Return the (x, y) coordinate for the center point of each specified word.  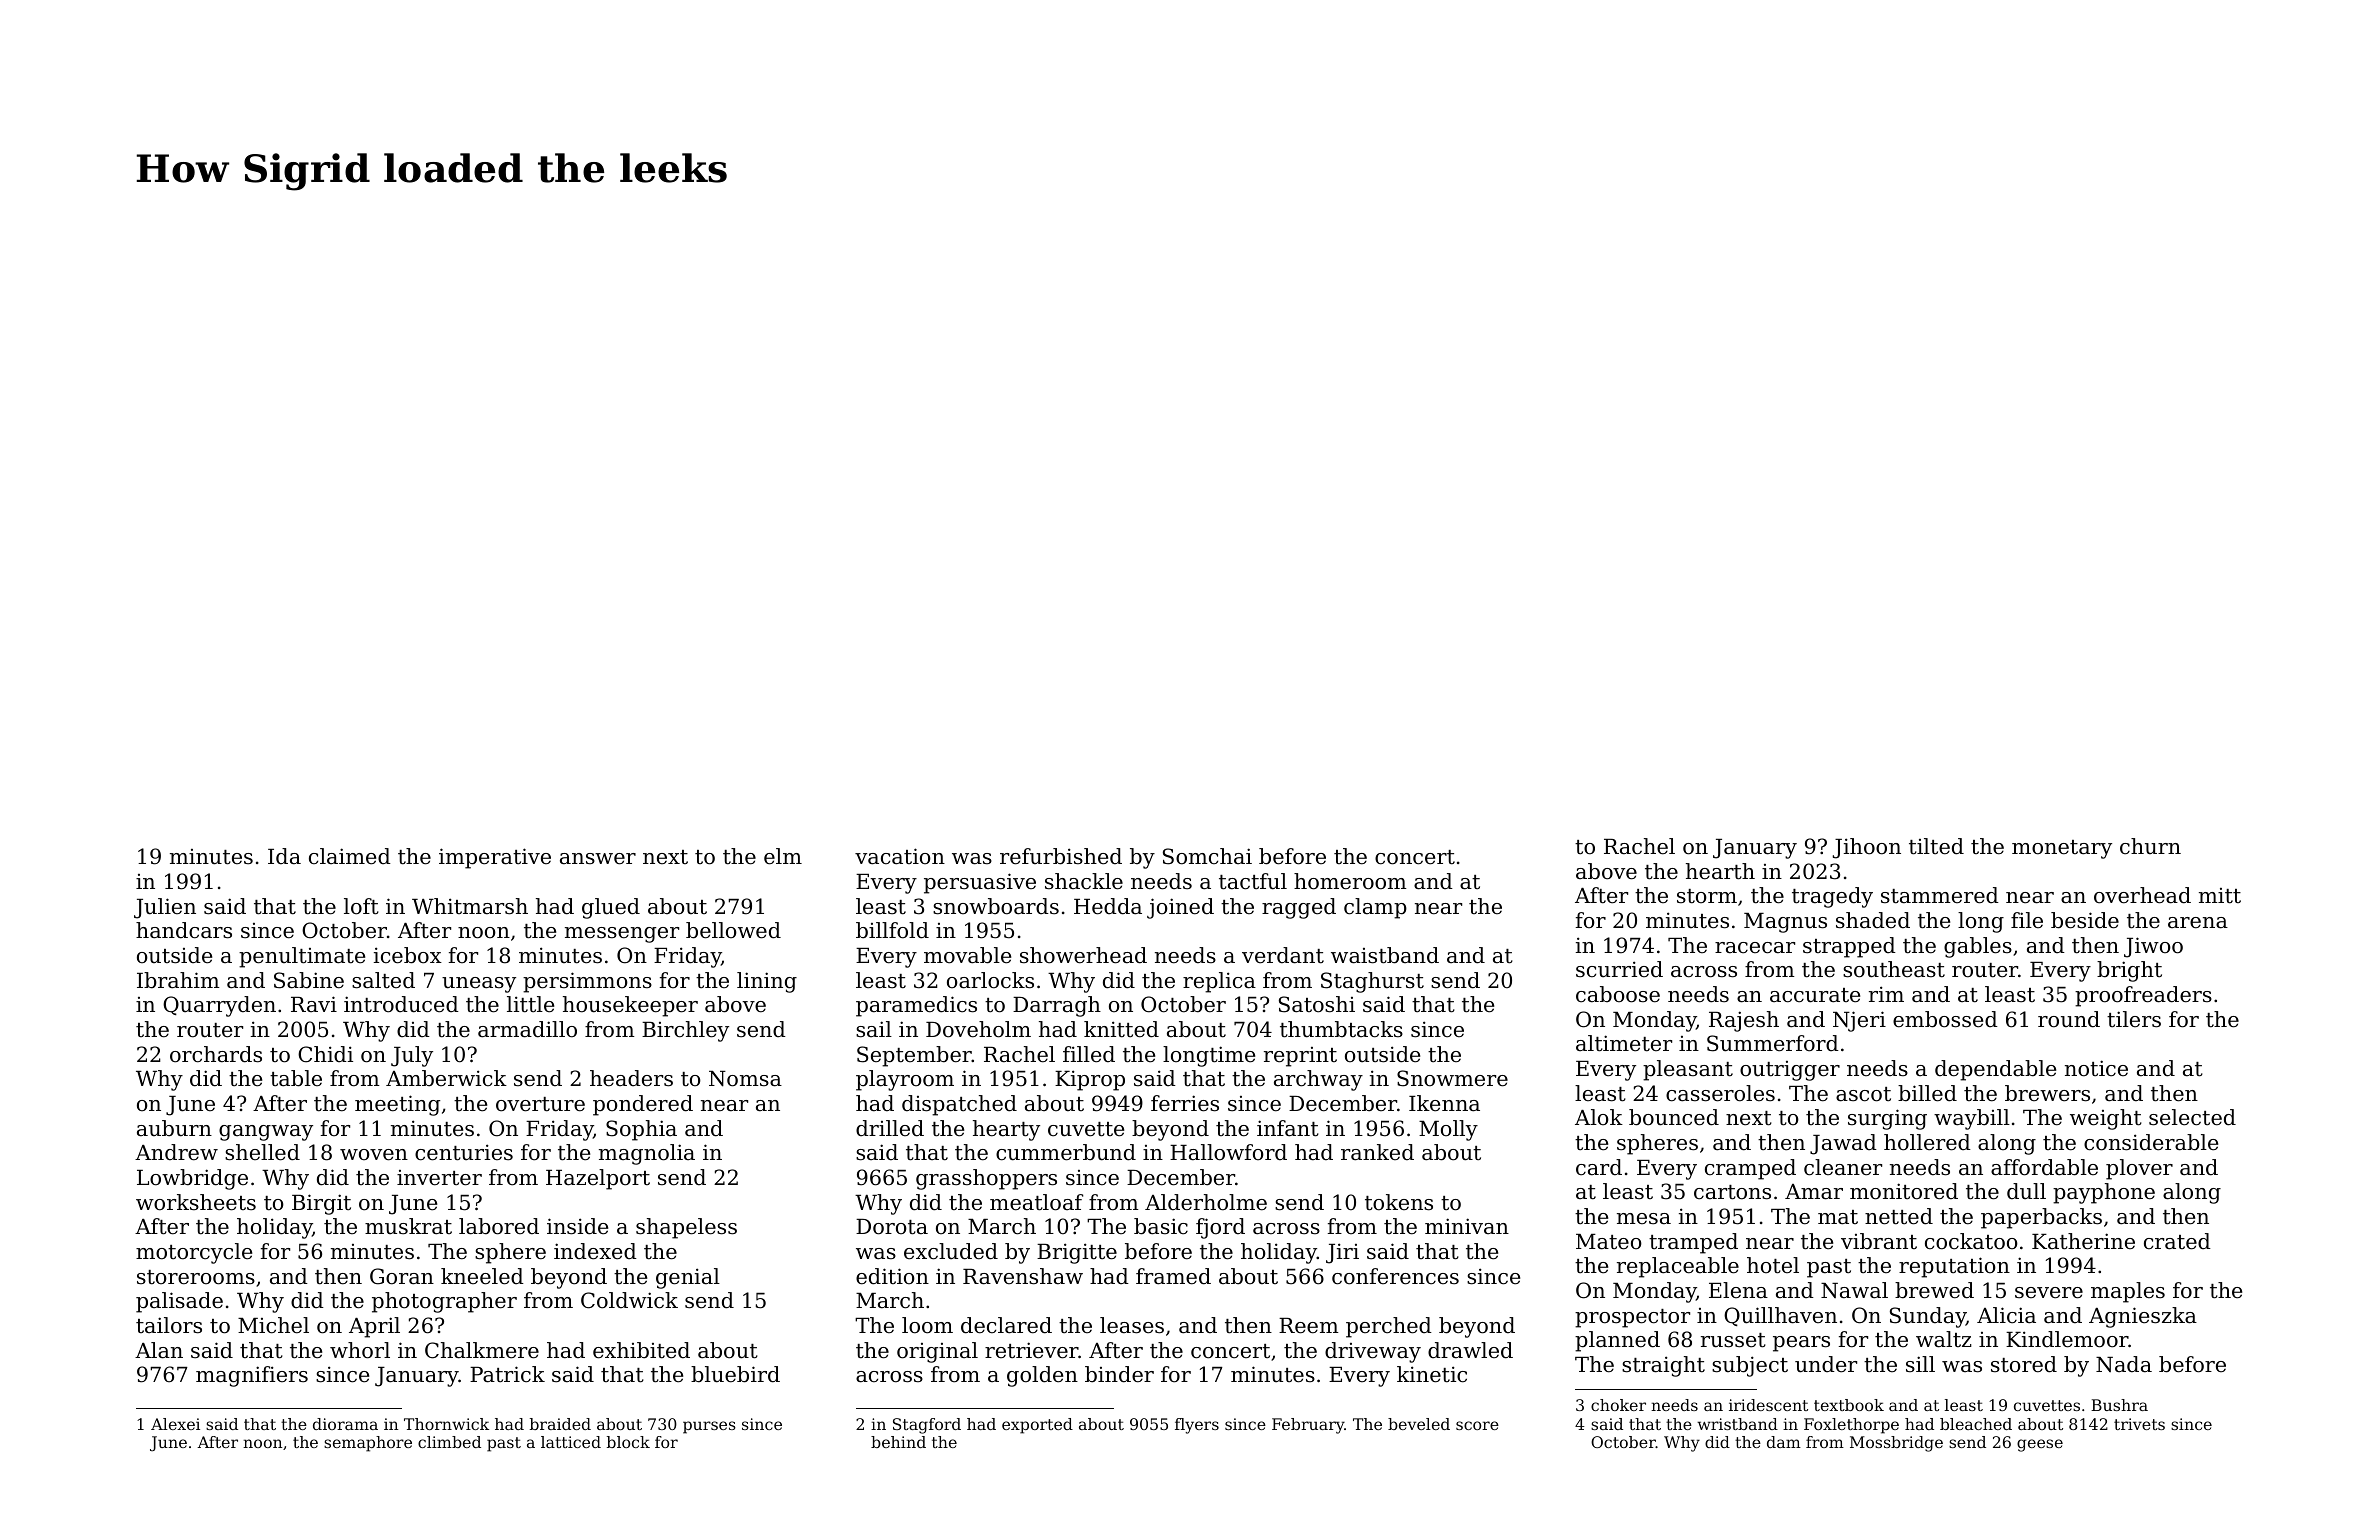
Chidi (325, 1054)
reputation (1954, 1267)
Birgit (321, 1204)
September (914, 1056)
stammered (1940, 895)
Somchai (1207, 856)
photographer (444, 1302)
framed (1173, 1276)
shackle (1084, 881)
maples (2128, 1292)
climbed (449, 1442)
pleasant (1688, 1070)
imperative (495, 858)
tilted (1936, 846)
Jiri (1342, 1253)
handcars (184, 930)
